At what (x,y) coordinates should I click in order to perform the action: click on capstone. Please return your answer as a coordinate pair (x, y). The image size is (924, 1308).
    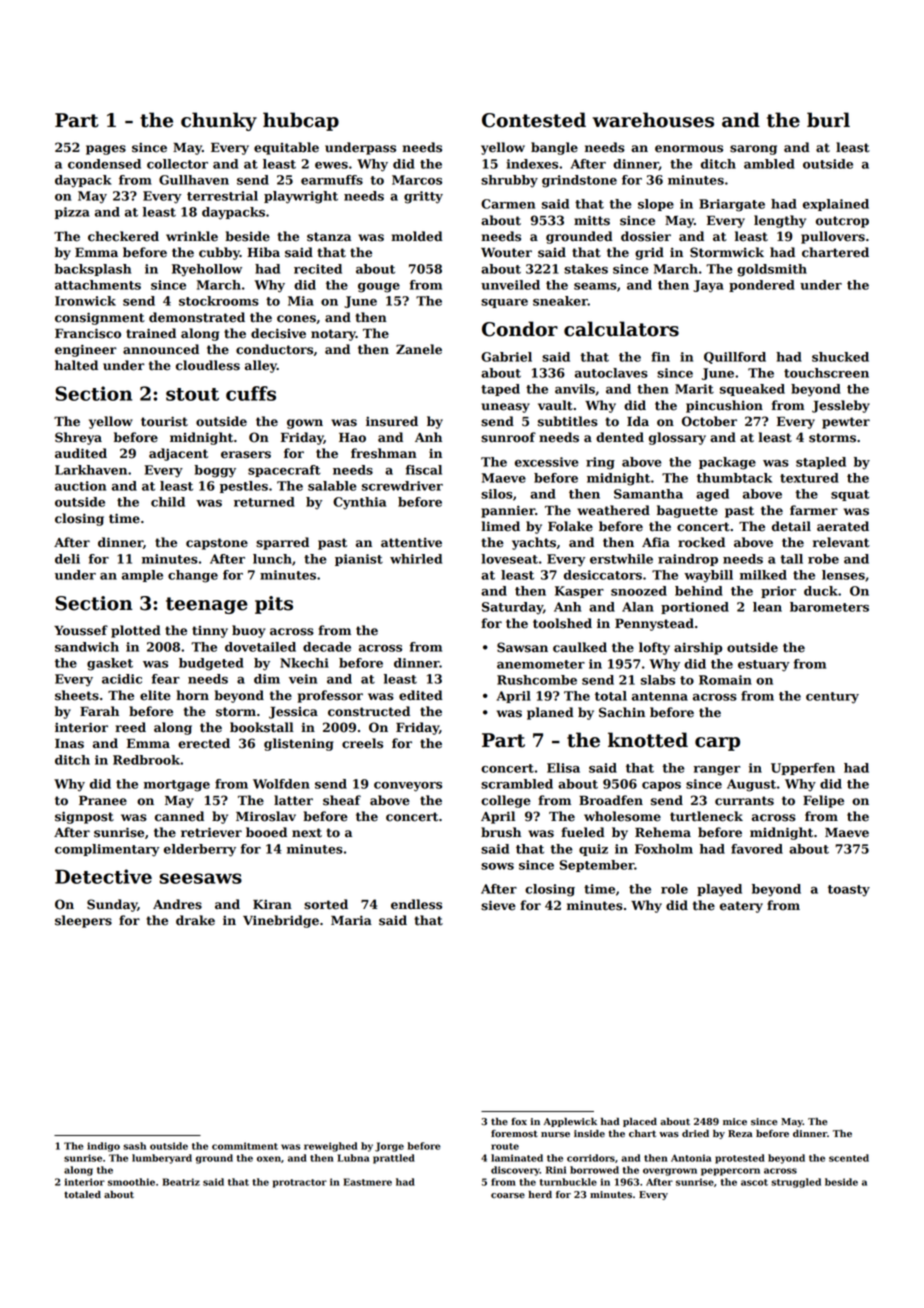
    Looking at the image, I should click on (217, 544).
